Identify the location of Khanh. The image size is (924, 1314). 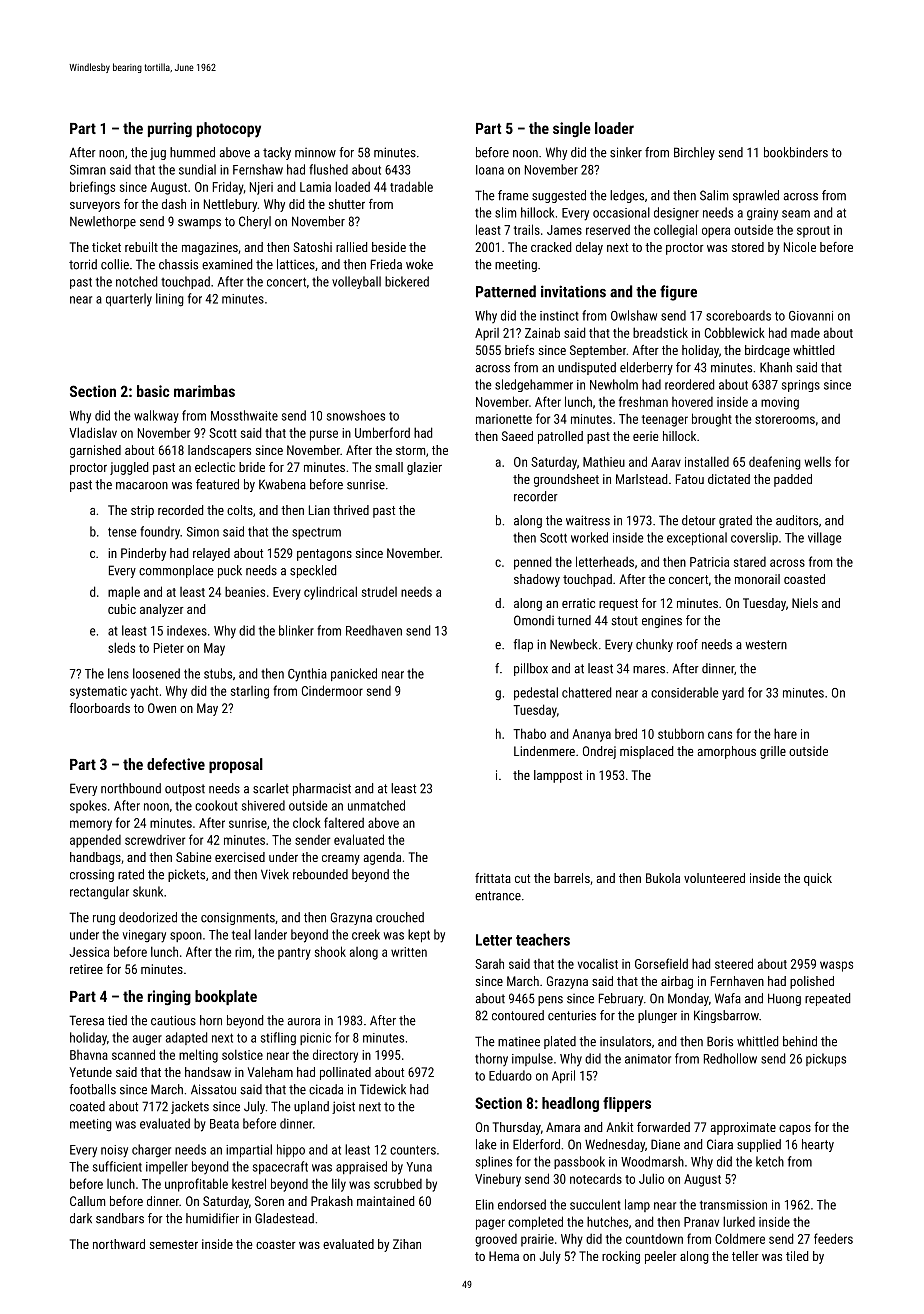
(776, 367).
